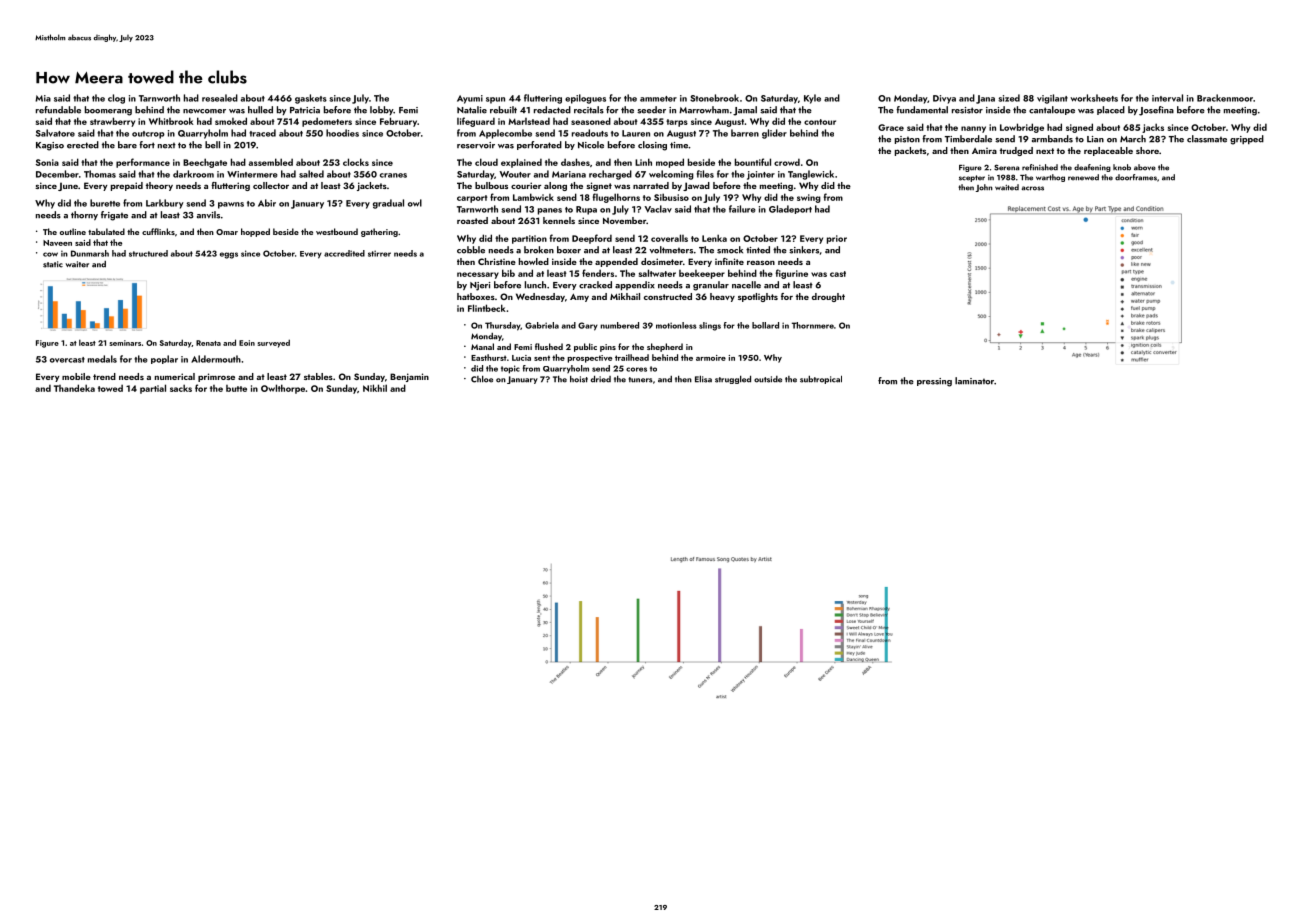  What do you see at coordinates (774, 134) in the screenshot?
I see `glider` at bounding box center [774, 134].
